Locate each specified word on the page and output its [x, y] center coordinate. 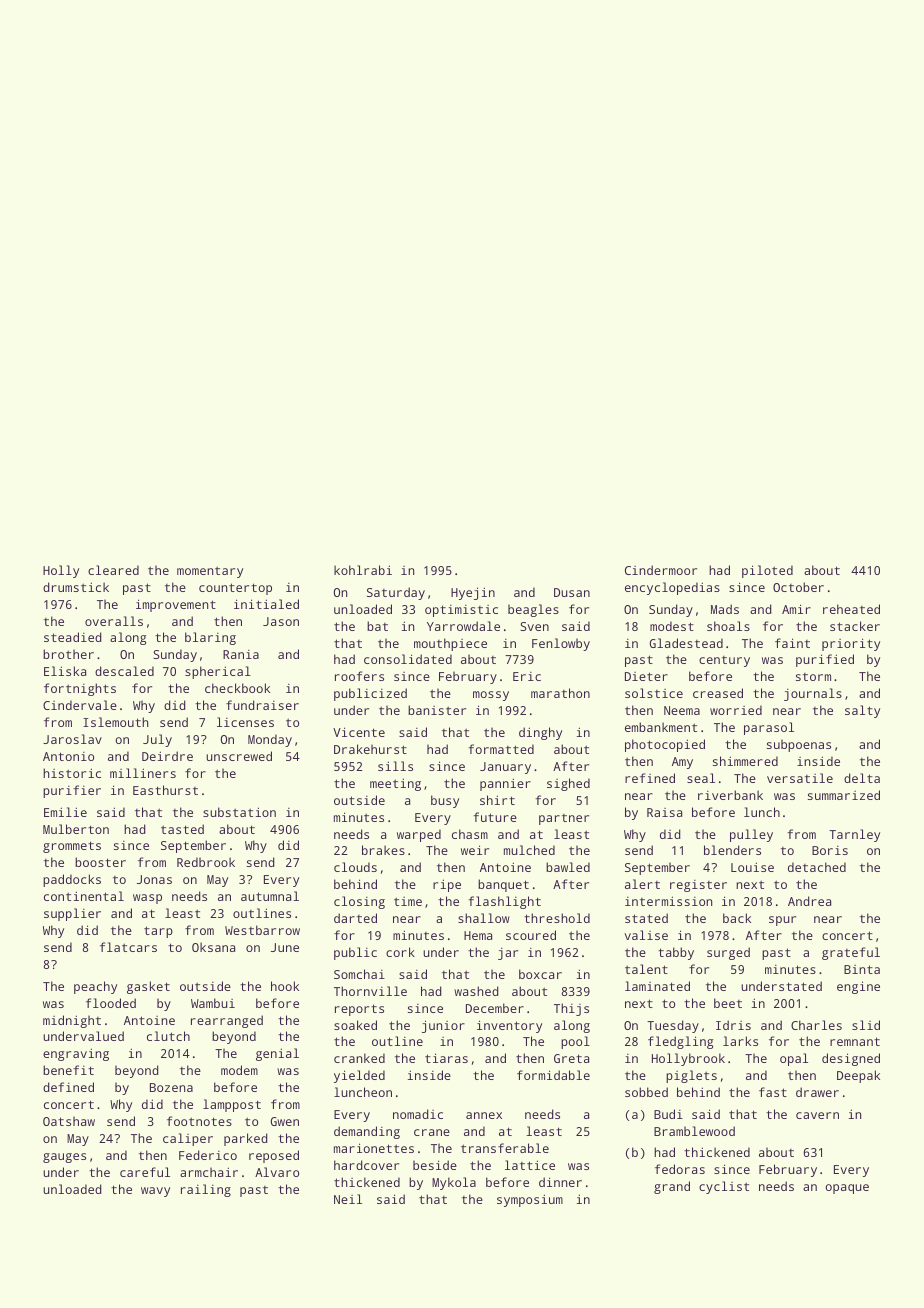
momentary [210, 572]
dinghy [540, 733]
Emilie [65, 812]
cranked [359, 1058]
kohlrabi [363, 570]
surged [728, 953]
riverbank [730, 795]
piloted [767, 571]
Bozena [171, 1087]
